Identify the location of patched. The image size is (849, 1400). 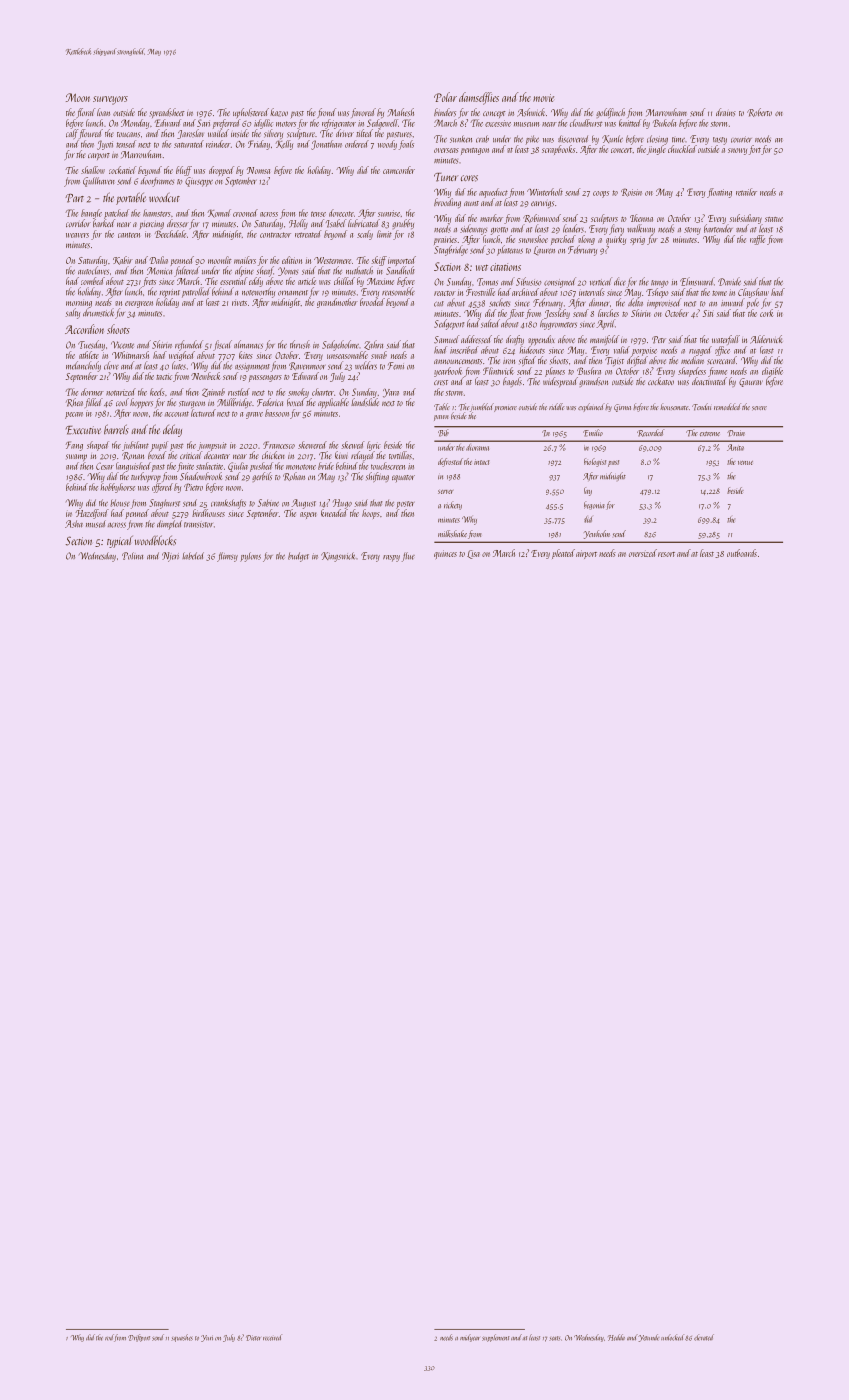
(116, 214).
